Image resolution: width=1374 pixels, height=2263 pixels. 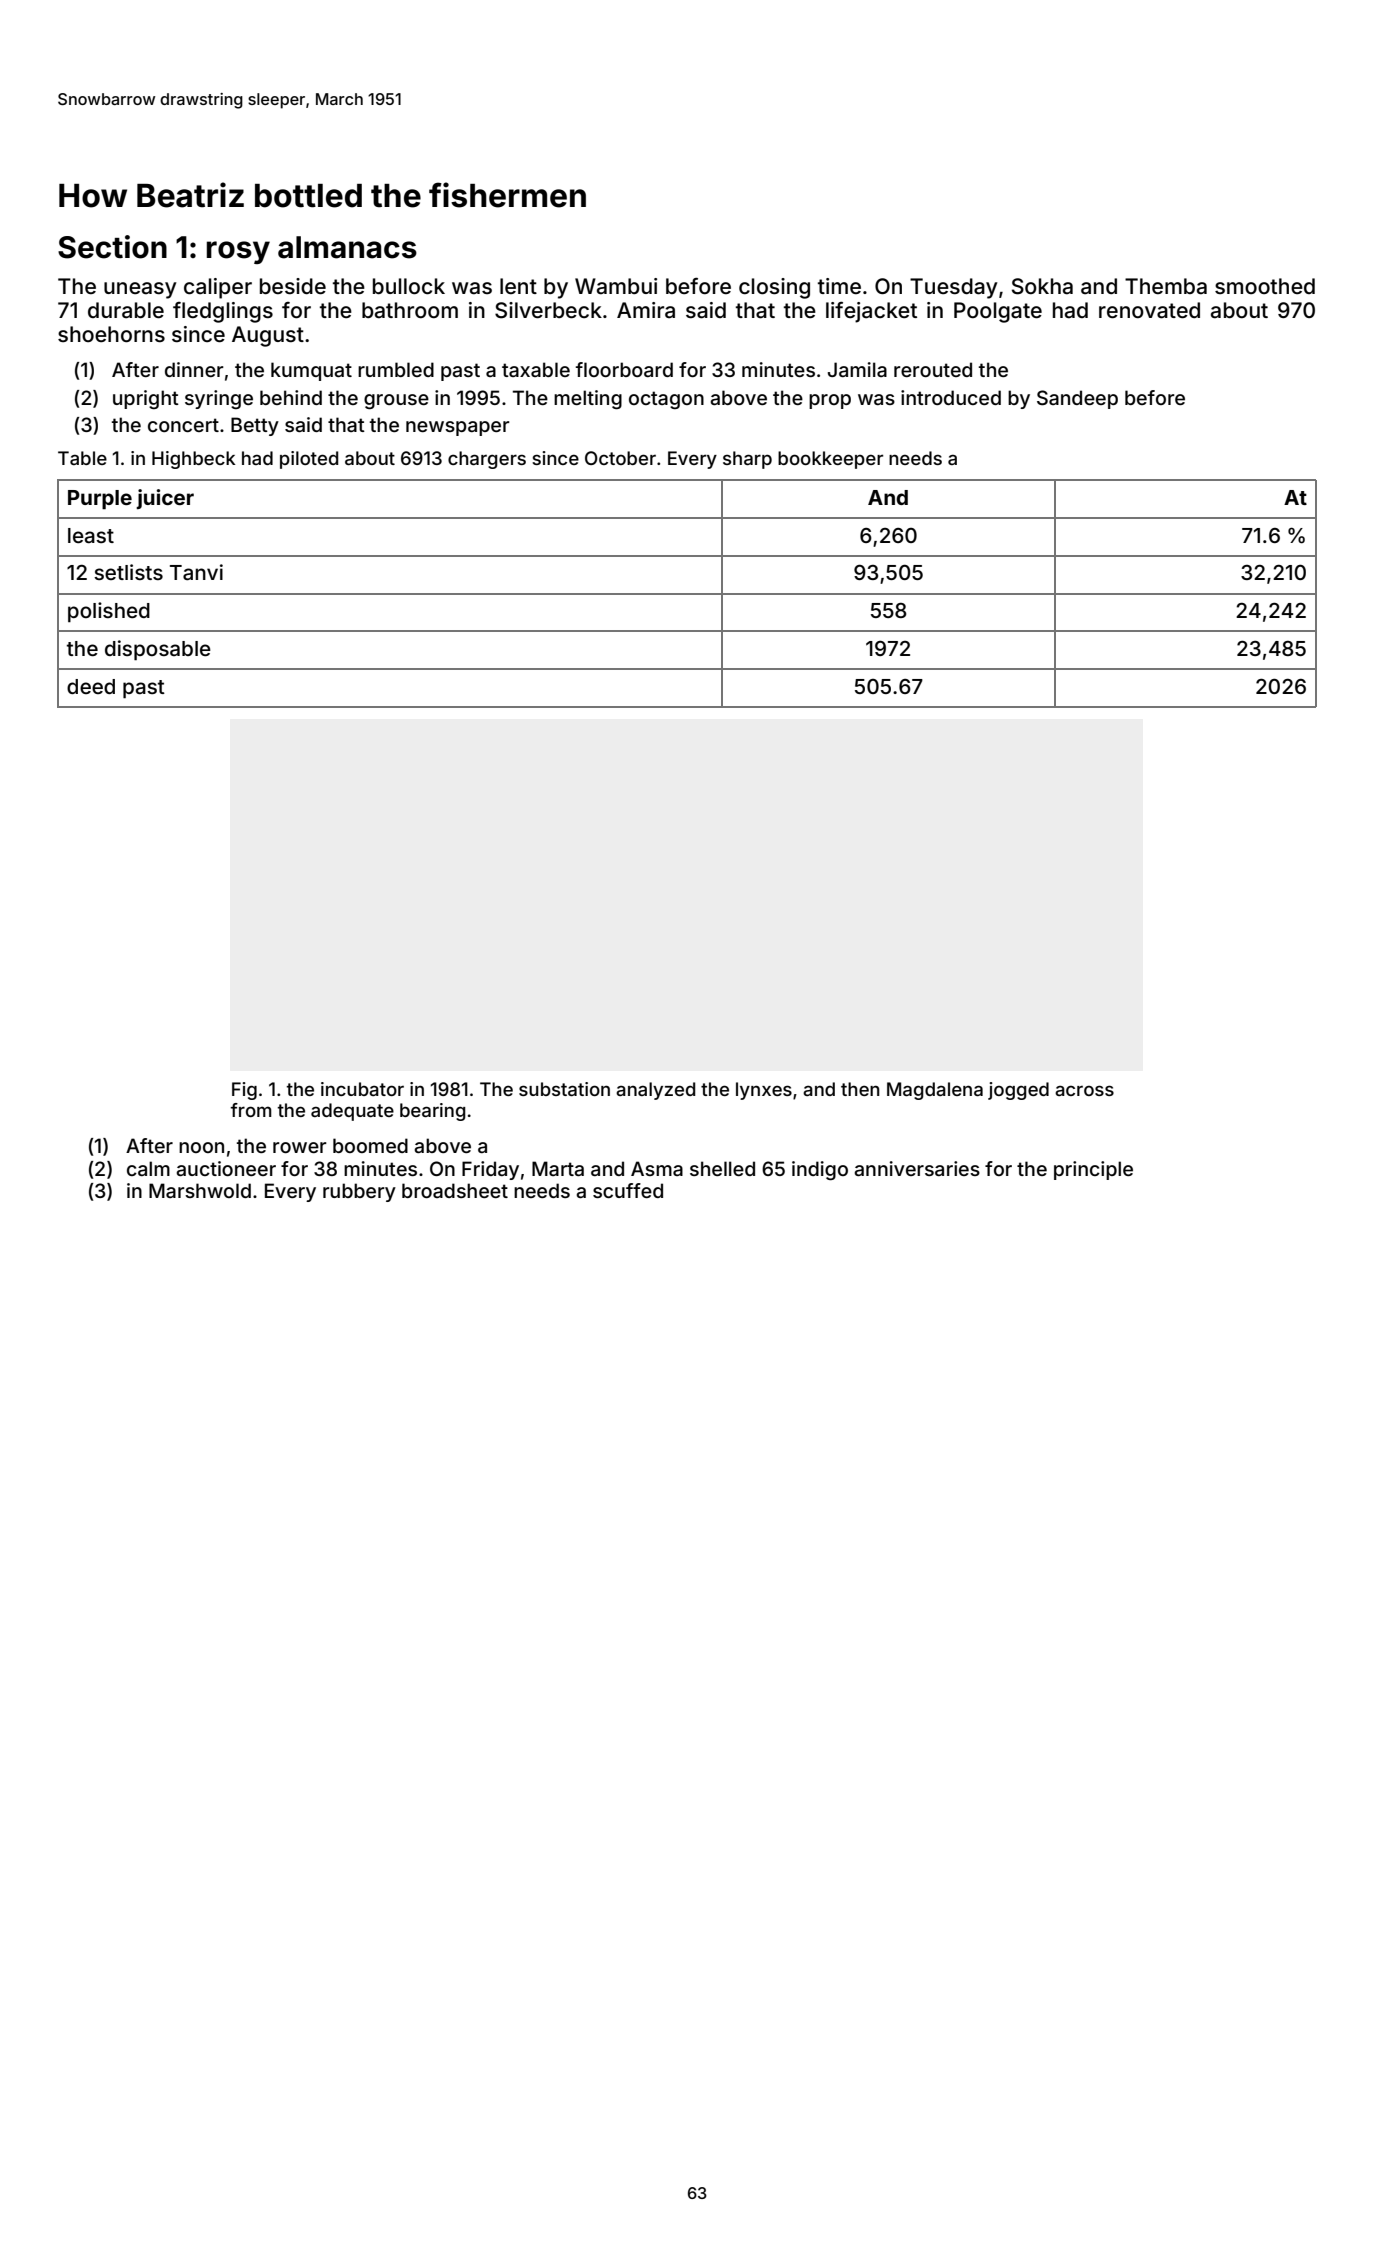 What do you see at coordinates (200, 1190) in the screenshot?
I see `Marshwold` at bounding box center [200, 1190].
